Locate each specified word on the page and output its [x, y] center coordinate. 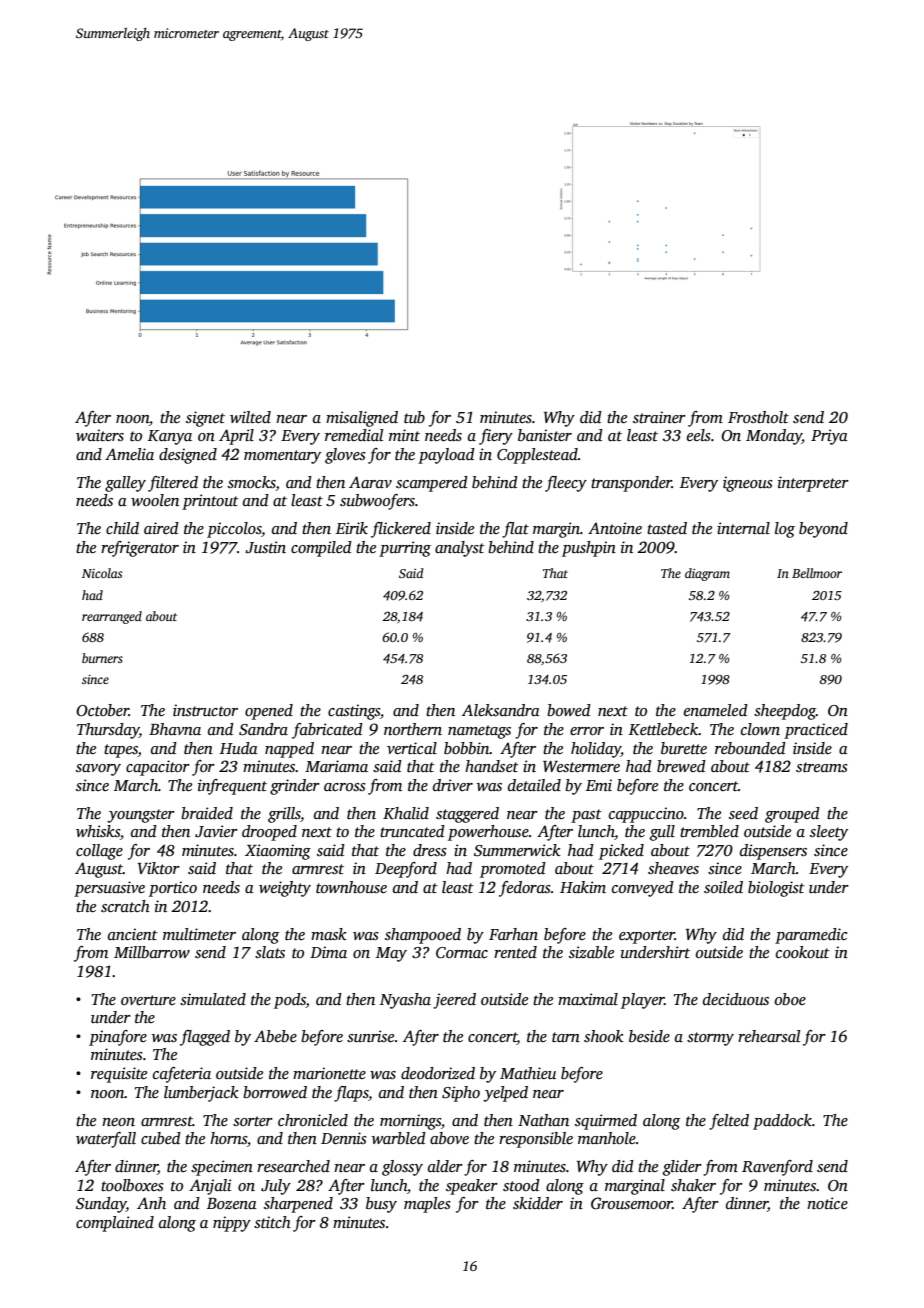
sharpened [298, 1205]
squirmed [606, 1122]
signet [205, 419]
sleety [829, 833]
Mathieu [528, 1073]
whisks [98, 831]
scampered [432, 484]
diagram [707, 574]
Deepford [406, 870]
